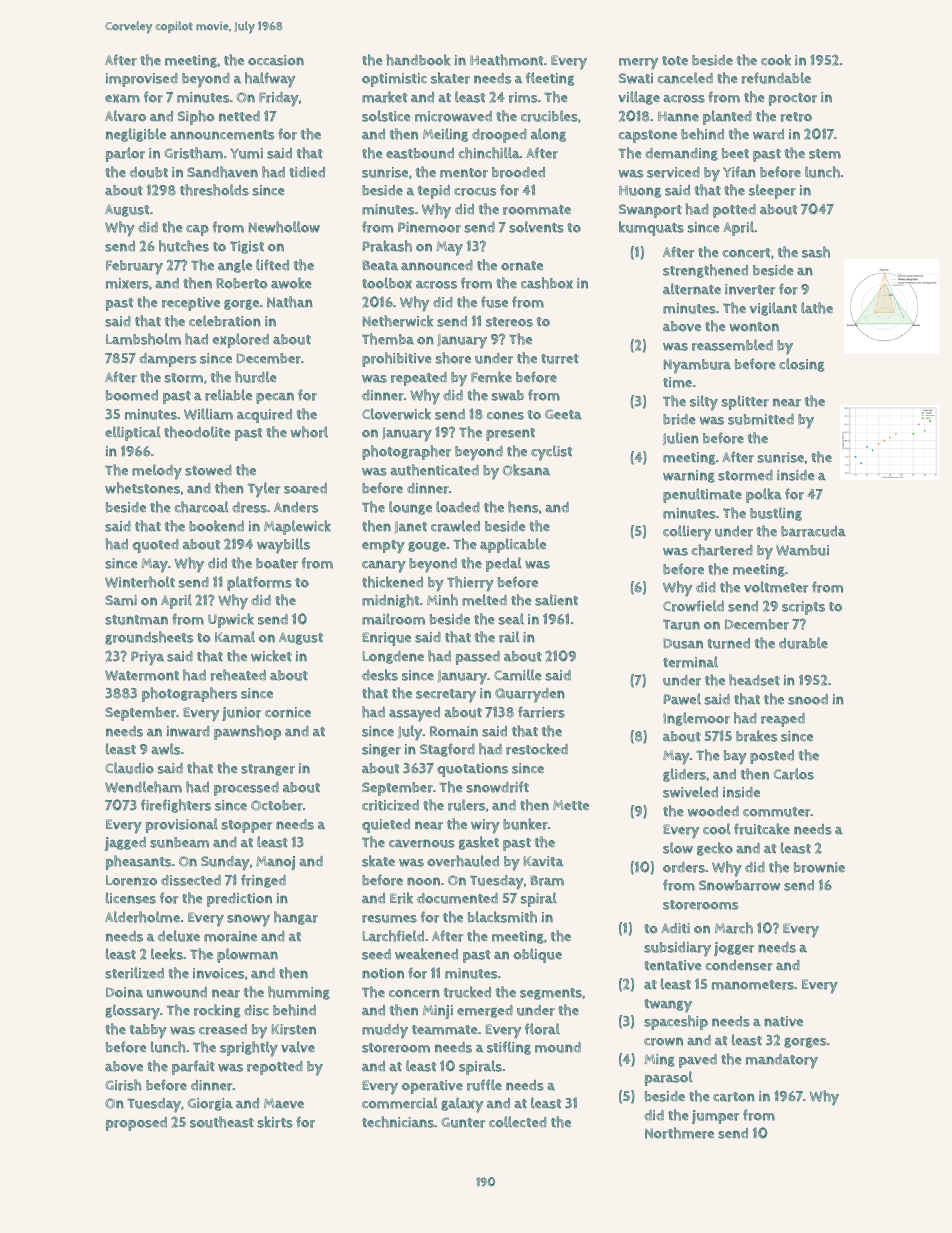  What do you see at coordinates (556, 600) in the screenshot?
I see `salient` at bounding box center [556, 600].
